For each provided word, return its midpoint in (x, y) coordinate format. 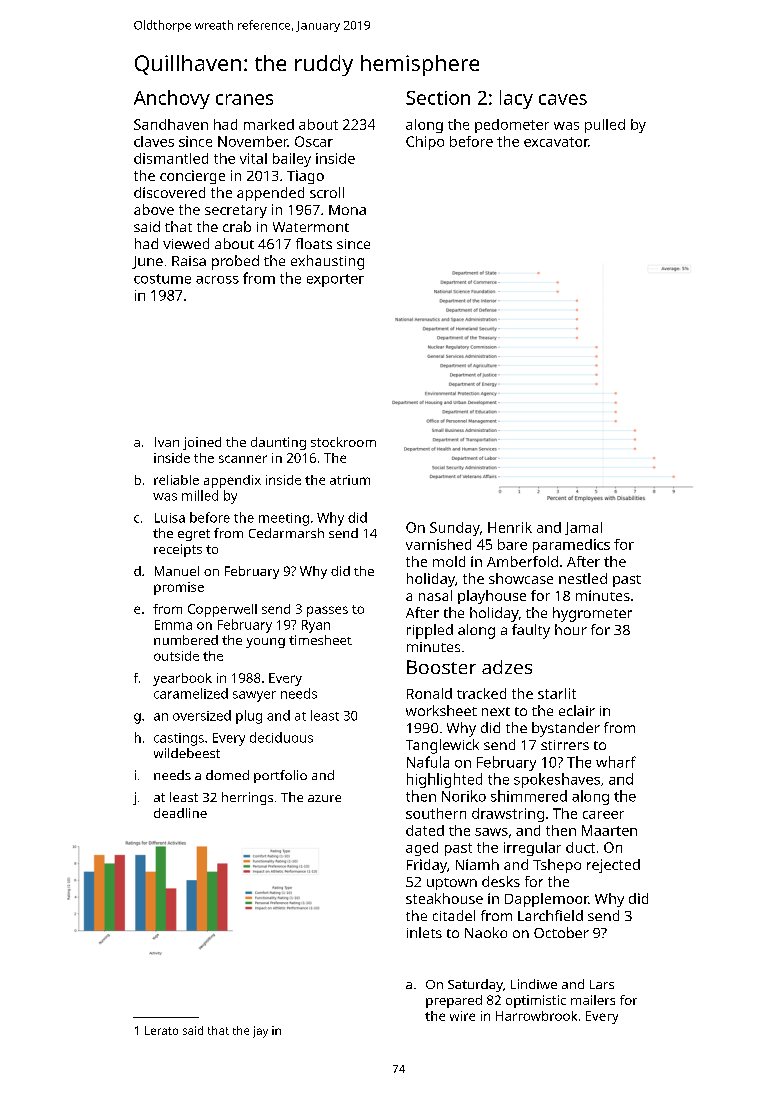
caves (563, 99)
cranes (244, 99)
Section (438, 98)
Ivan (167, 442)
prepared (454, 1001)
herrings (247, 798)
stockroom (343, 442)
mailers (593, 1000)
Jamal (583, 528)
